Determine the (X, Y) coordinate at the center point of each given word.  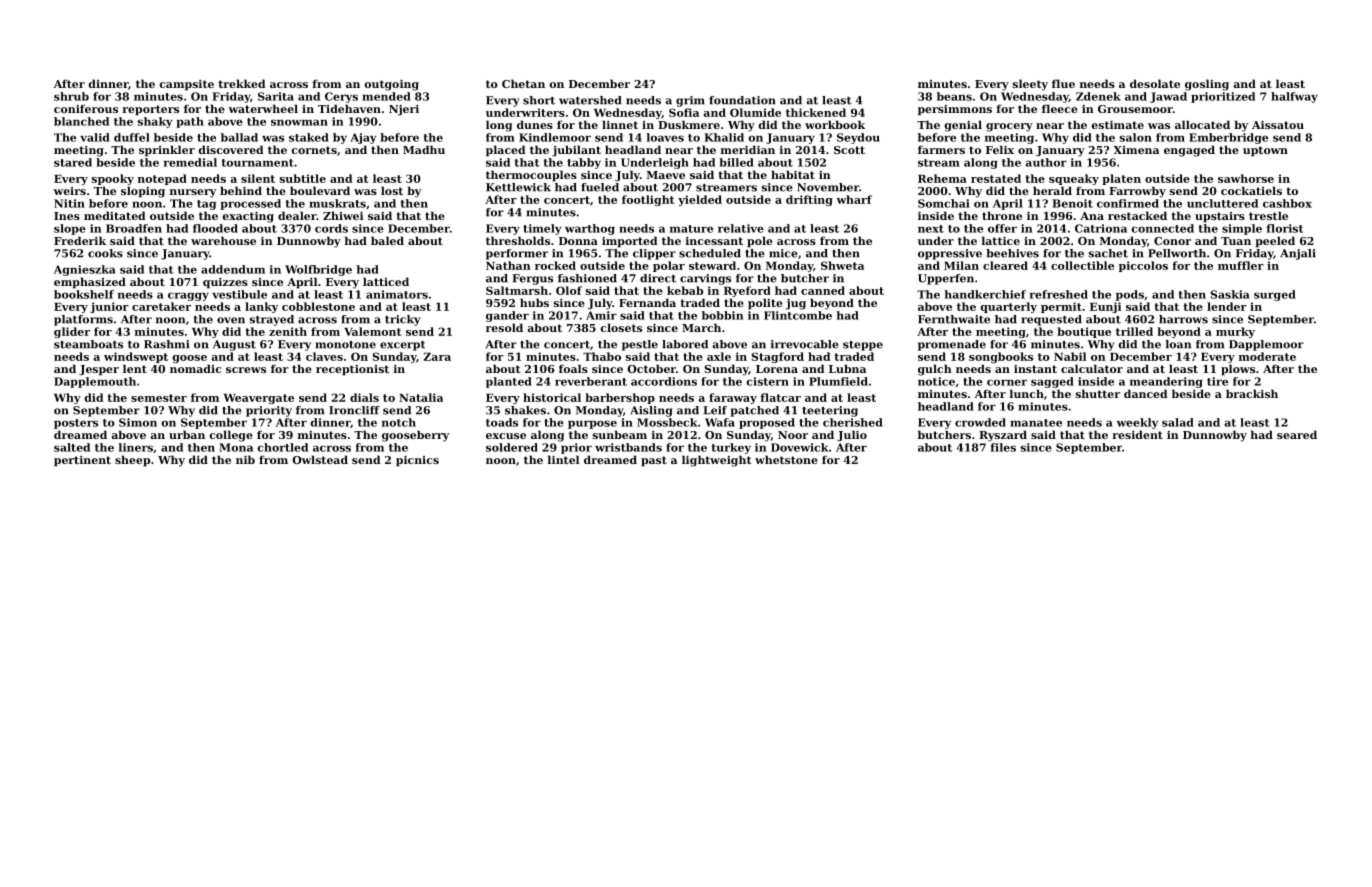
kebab (685, 290)
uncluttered (1222, 203)
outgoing (392, 85)
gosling (1207, 85)
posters (76, 424)
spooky (113, 179)
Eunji (1105, 307)
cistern (767, 381)
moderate (1267, 356)
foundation (742, 100)
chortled (282, 447)
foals (573, 368)
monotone (345, 345)
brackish (1252, 393)
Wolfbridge (318, 270)
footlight (648, 200)
